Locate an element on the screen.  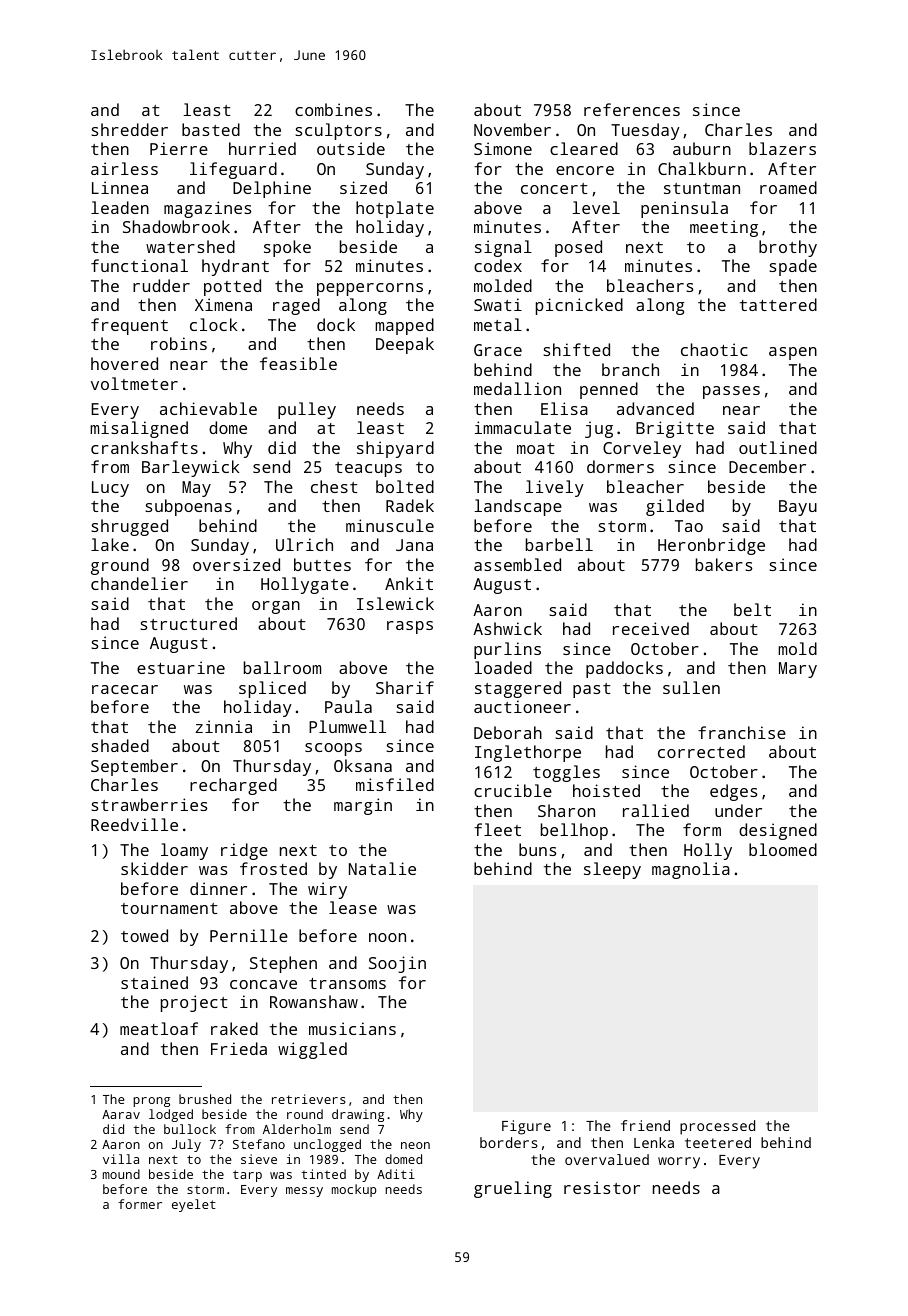
magnolia is located at coordinates (691, 870).
